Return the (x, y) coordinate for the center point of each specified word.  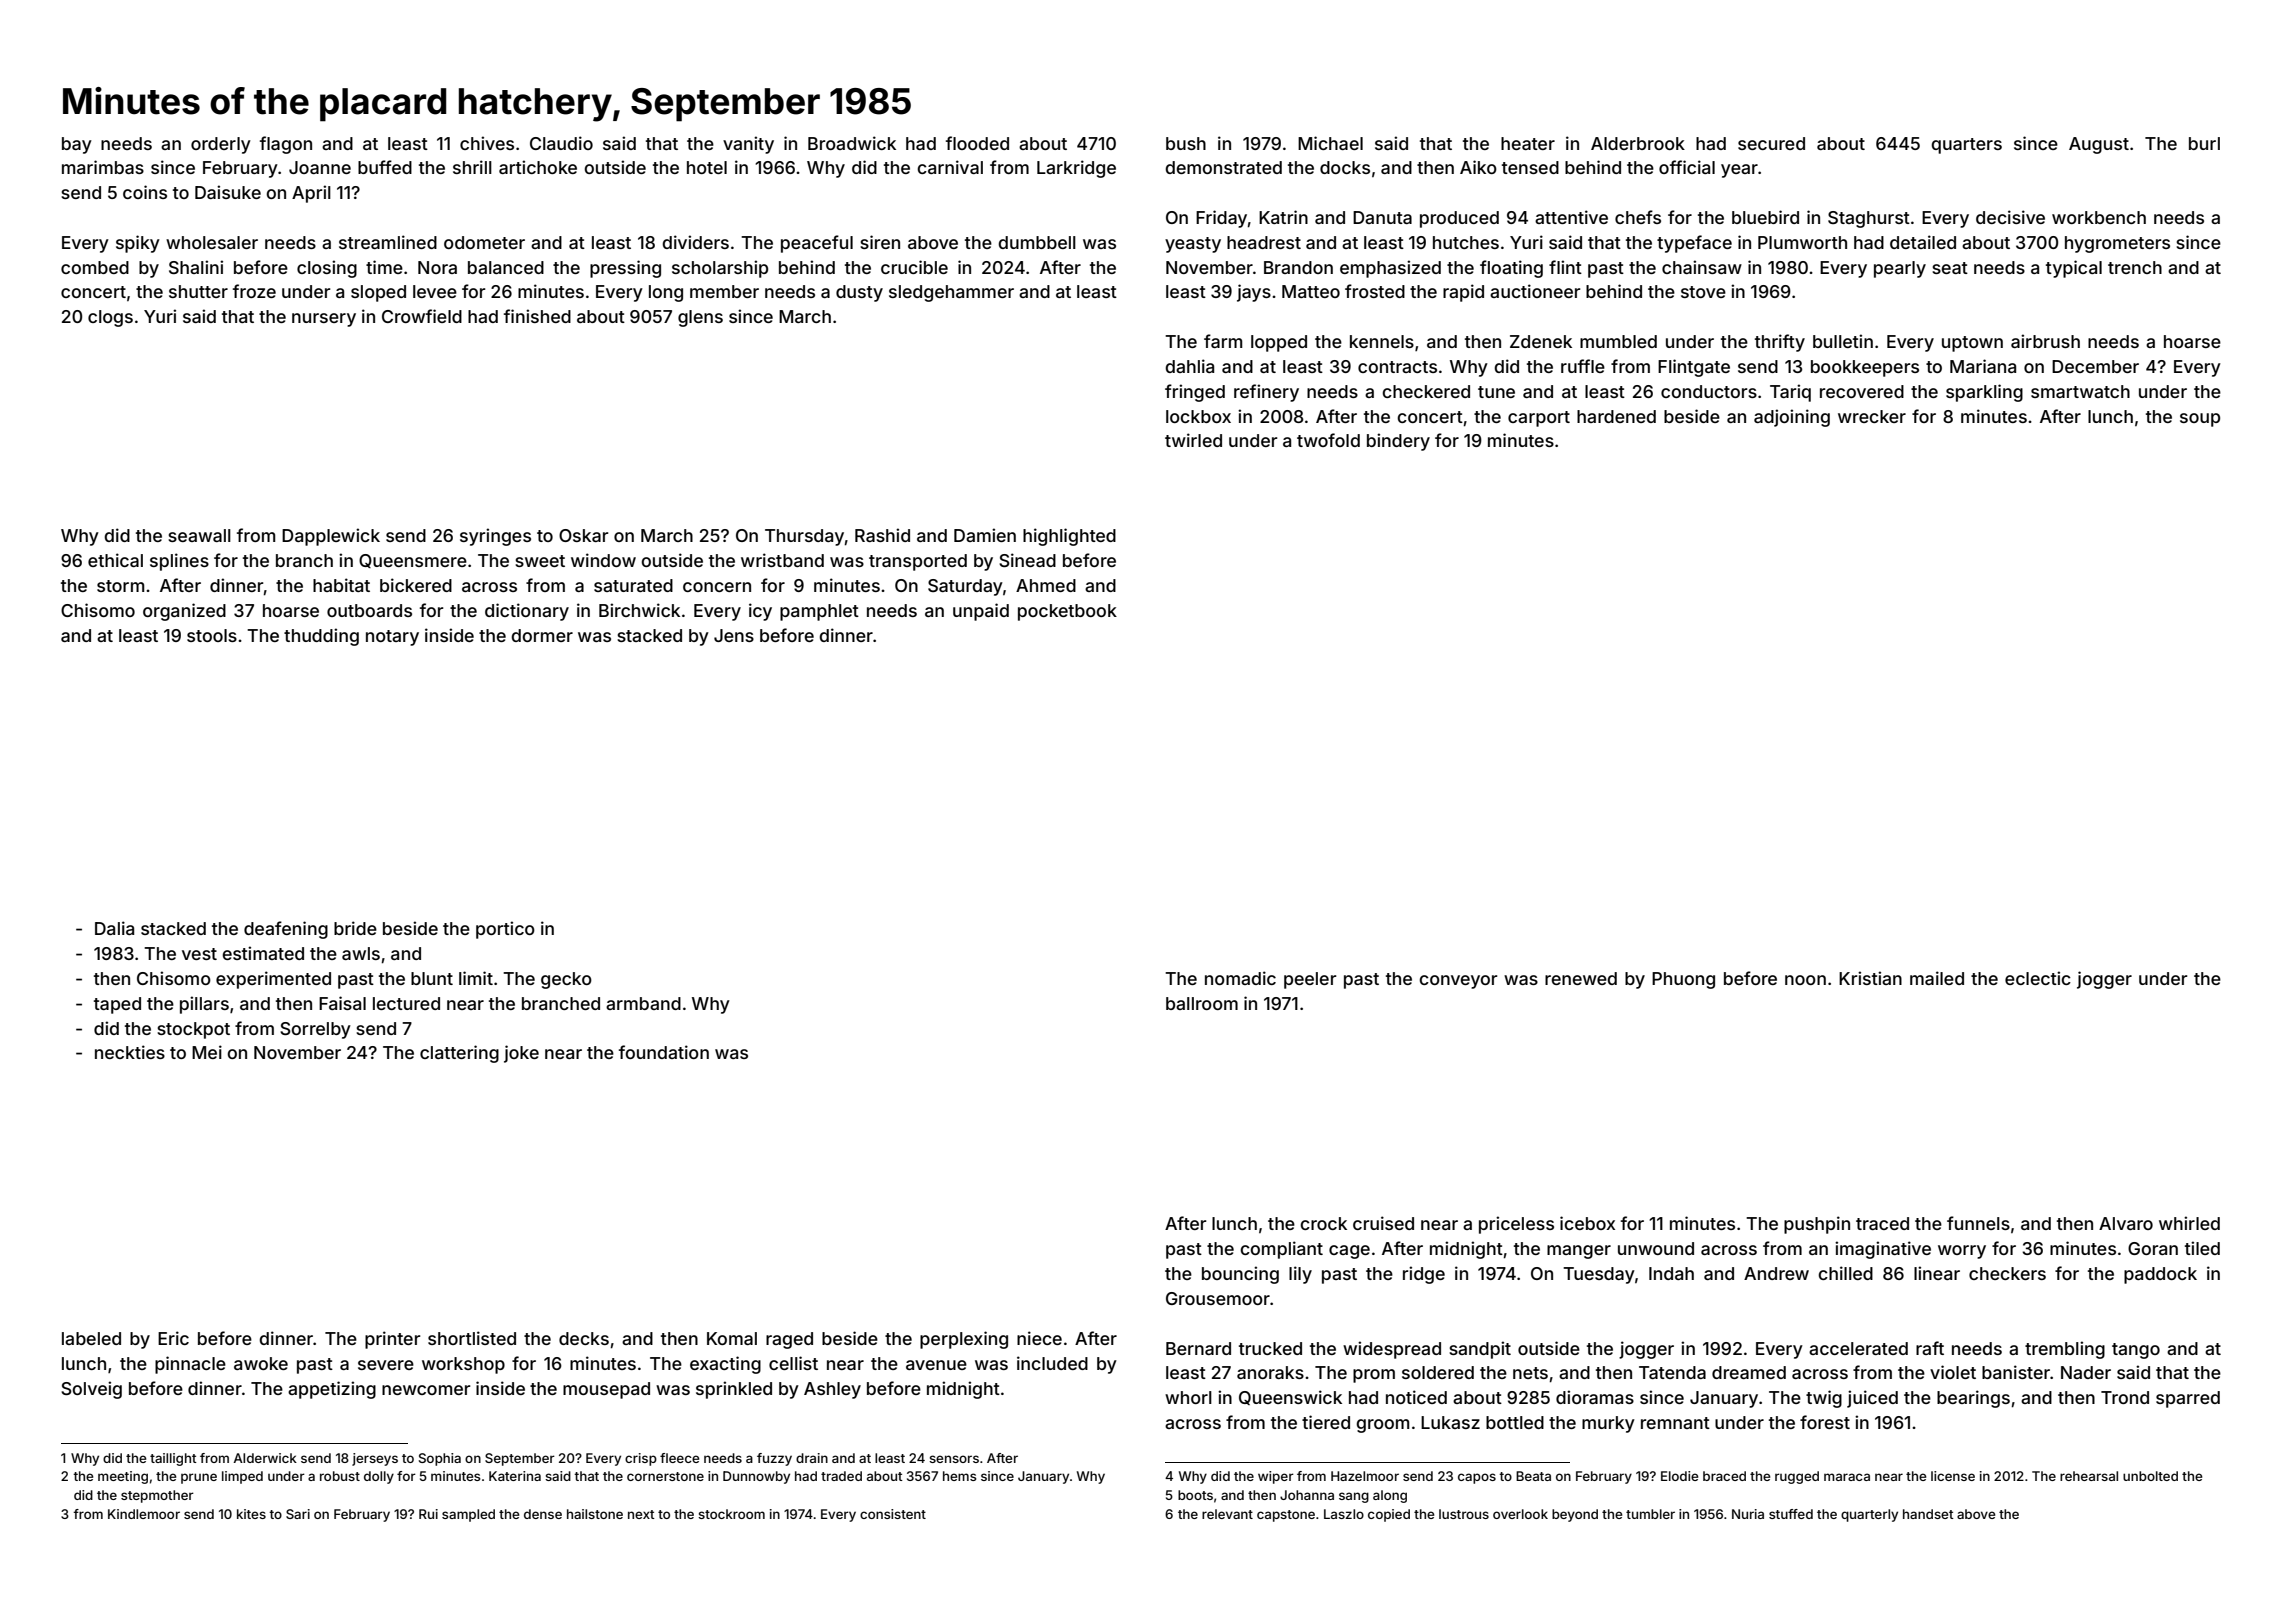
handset (1928, 1514)
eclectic (2038, 978)
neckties (130, 1052)
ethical (115, 560)
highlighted (1069, 537)
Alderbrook (1638, 143)
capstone (1286, 1516)
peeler (1310, 980)
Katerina (515, 1476)
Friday (1221, 219)
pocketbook (1067, 612)
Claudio (561, 143)
